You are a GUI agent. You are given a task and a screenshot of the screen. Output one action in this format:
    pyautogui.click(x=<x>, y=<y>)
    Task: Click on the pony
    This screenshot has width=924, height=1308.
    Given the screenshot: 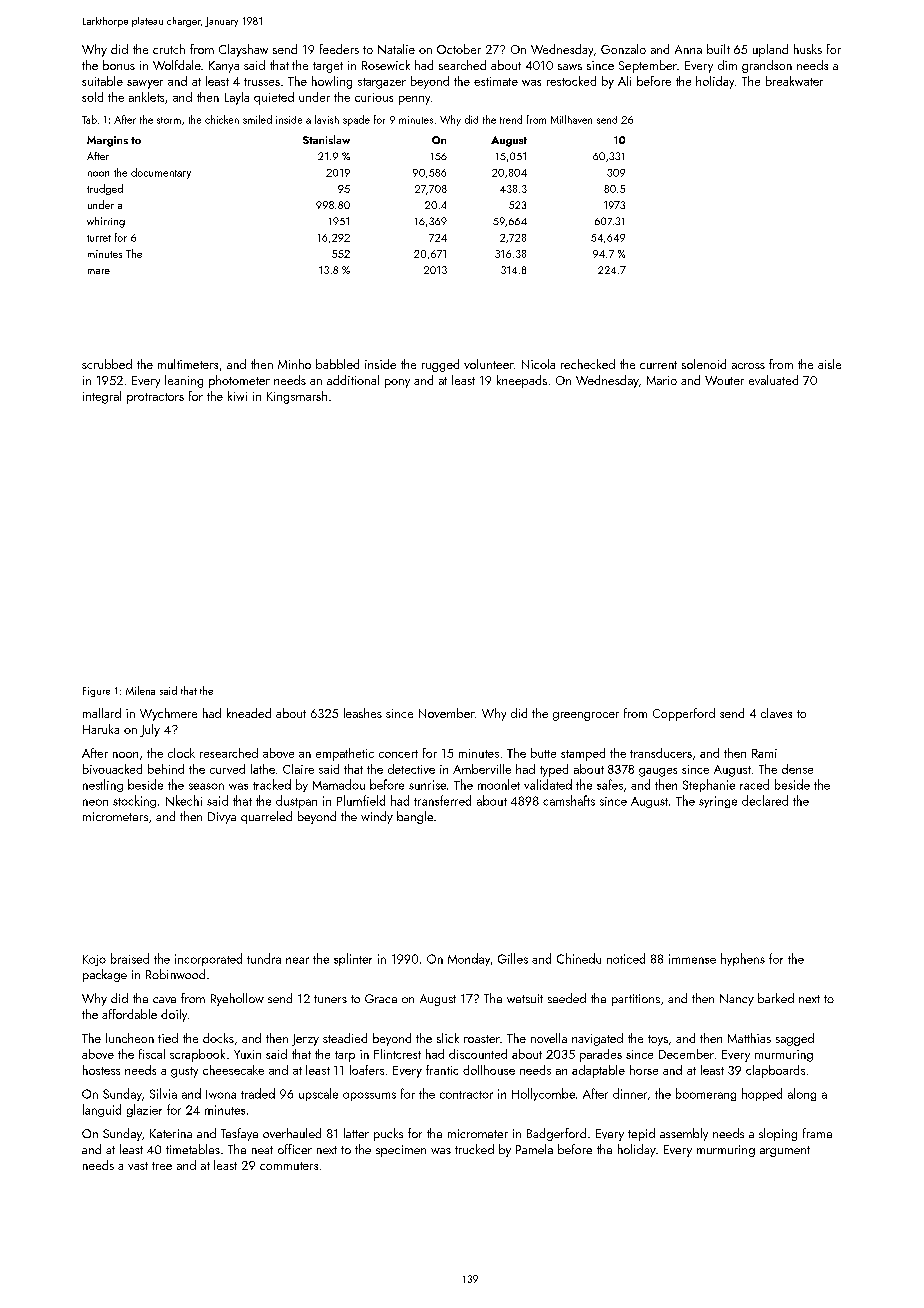 What is the action you would take?
    pyautogui.click(x=397, y=383)
